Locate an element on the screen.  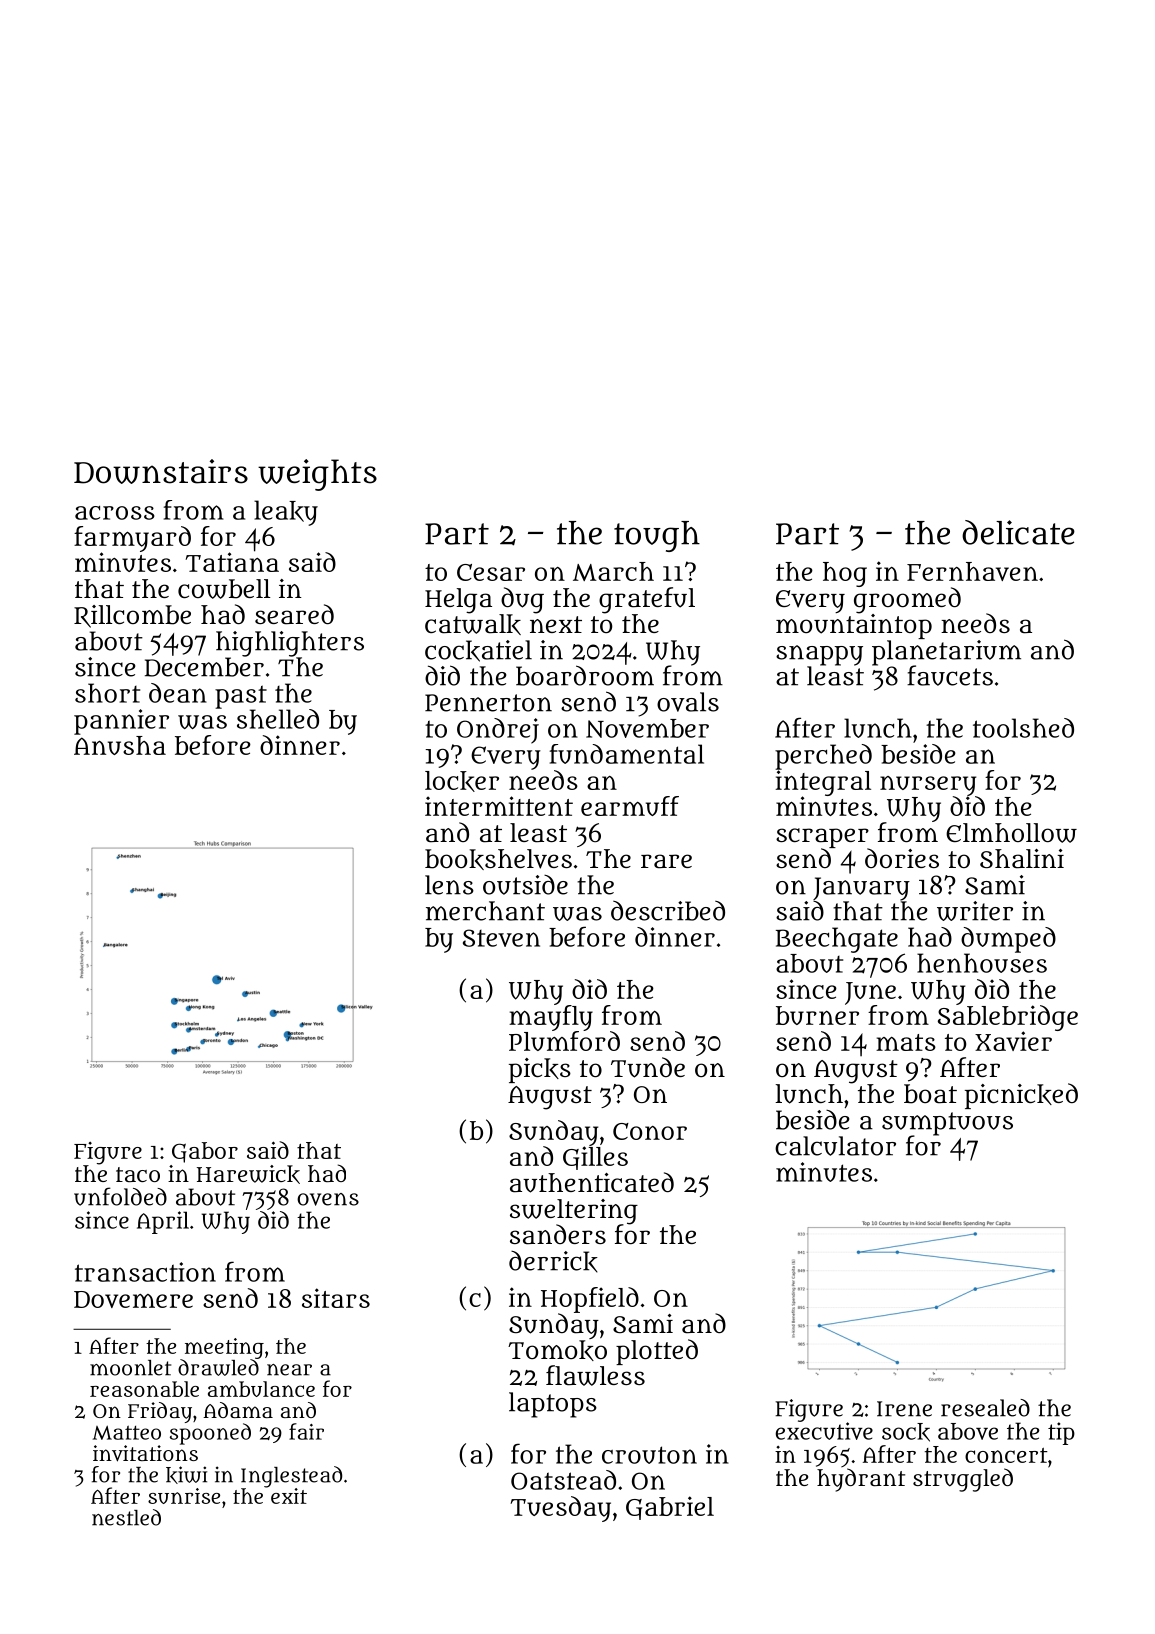
taco is located at coordinates (138, 1174).
